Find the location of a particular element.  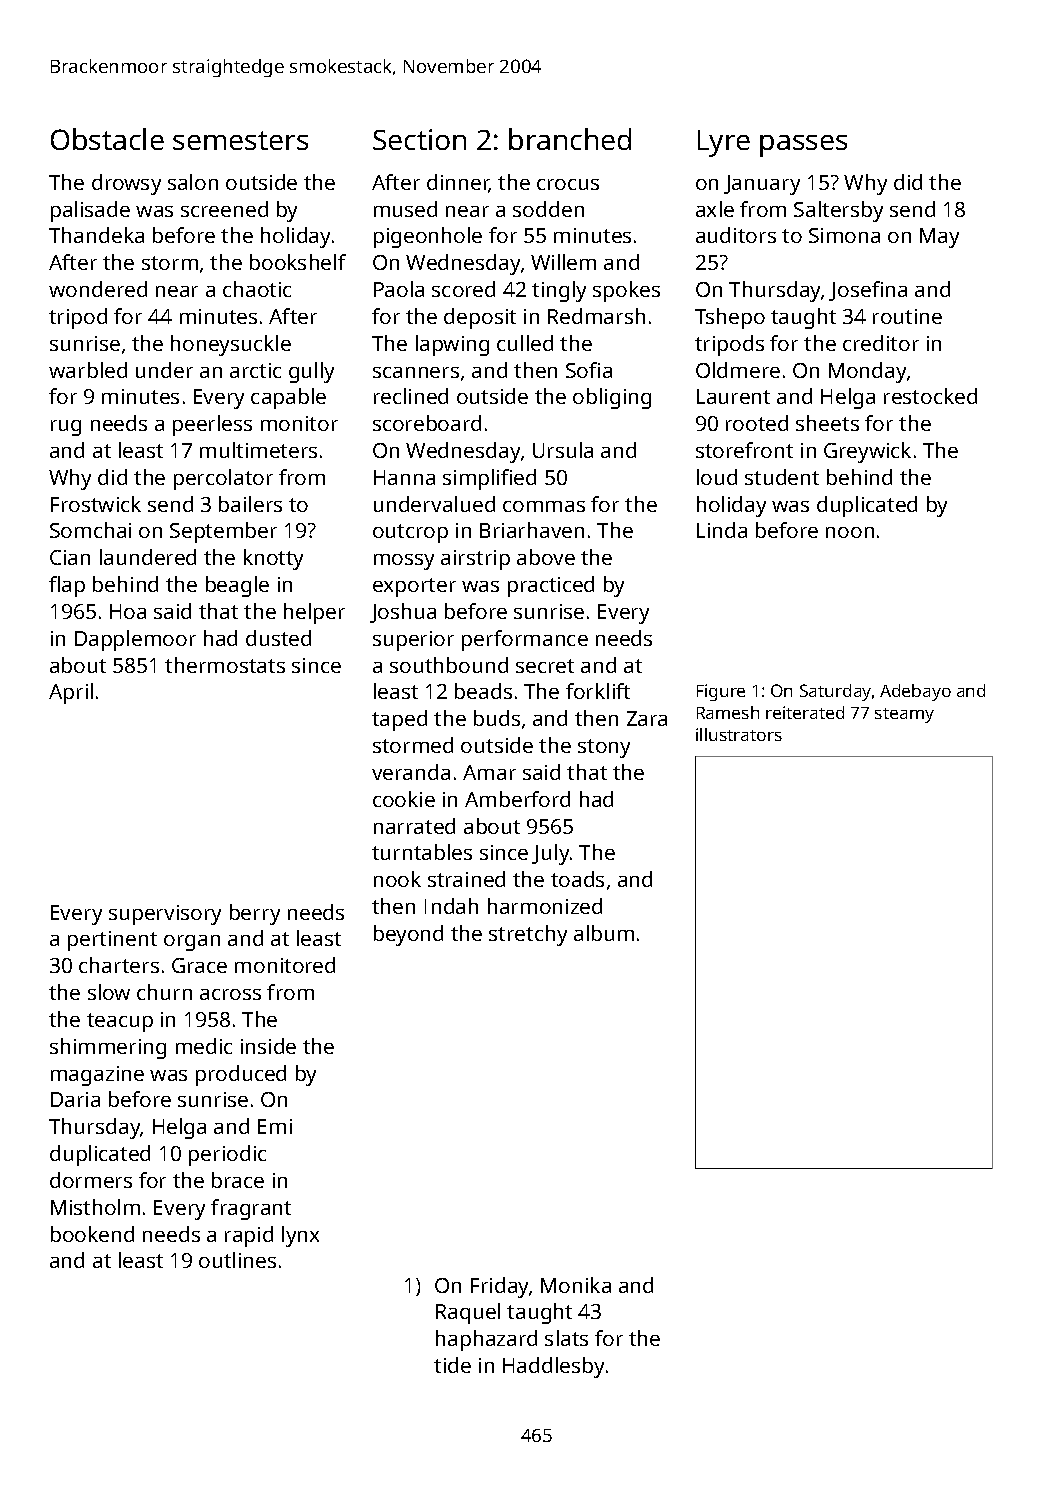

dormers is located at coordinates (91, 1180).
